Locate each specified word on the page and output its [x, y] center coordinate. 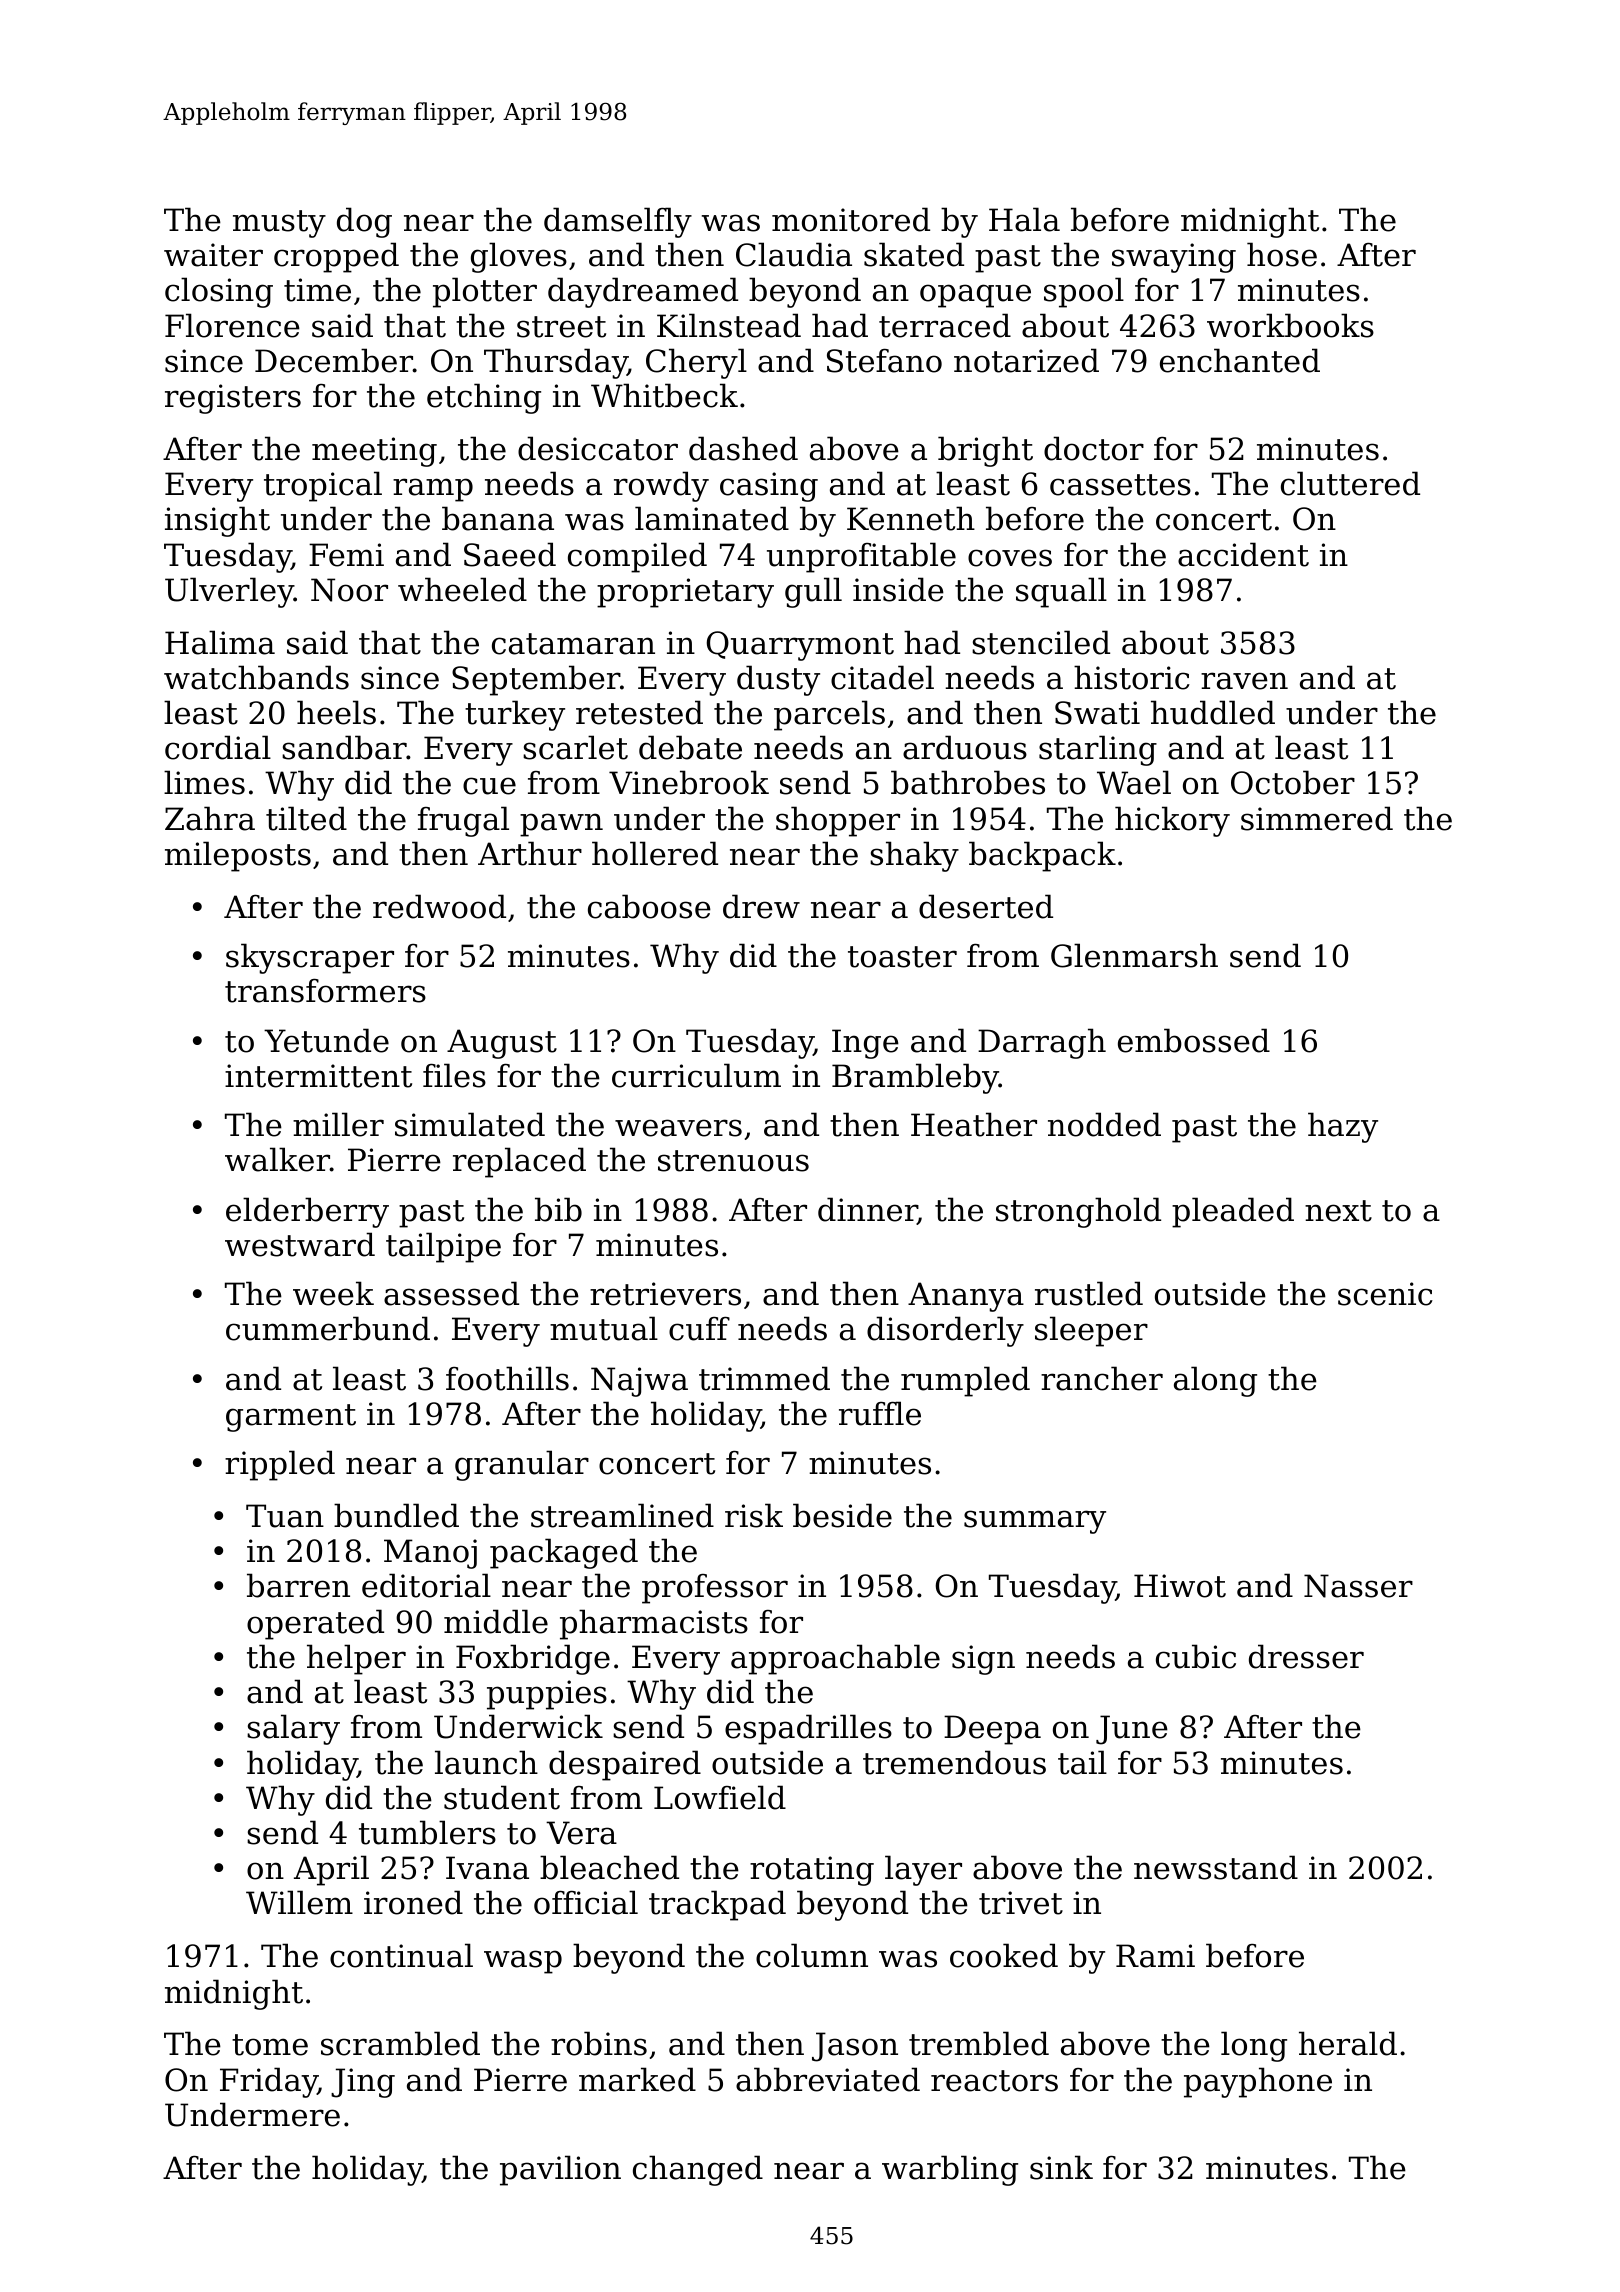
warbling [950, 2170]
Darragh [1042, 1043]
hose [1282, 254]
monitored [851, 219]
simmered [1317, 818]
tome [270, 2045]
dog [364, 222]
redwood [439, 906]
